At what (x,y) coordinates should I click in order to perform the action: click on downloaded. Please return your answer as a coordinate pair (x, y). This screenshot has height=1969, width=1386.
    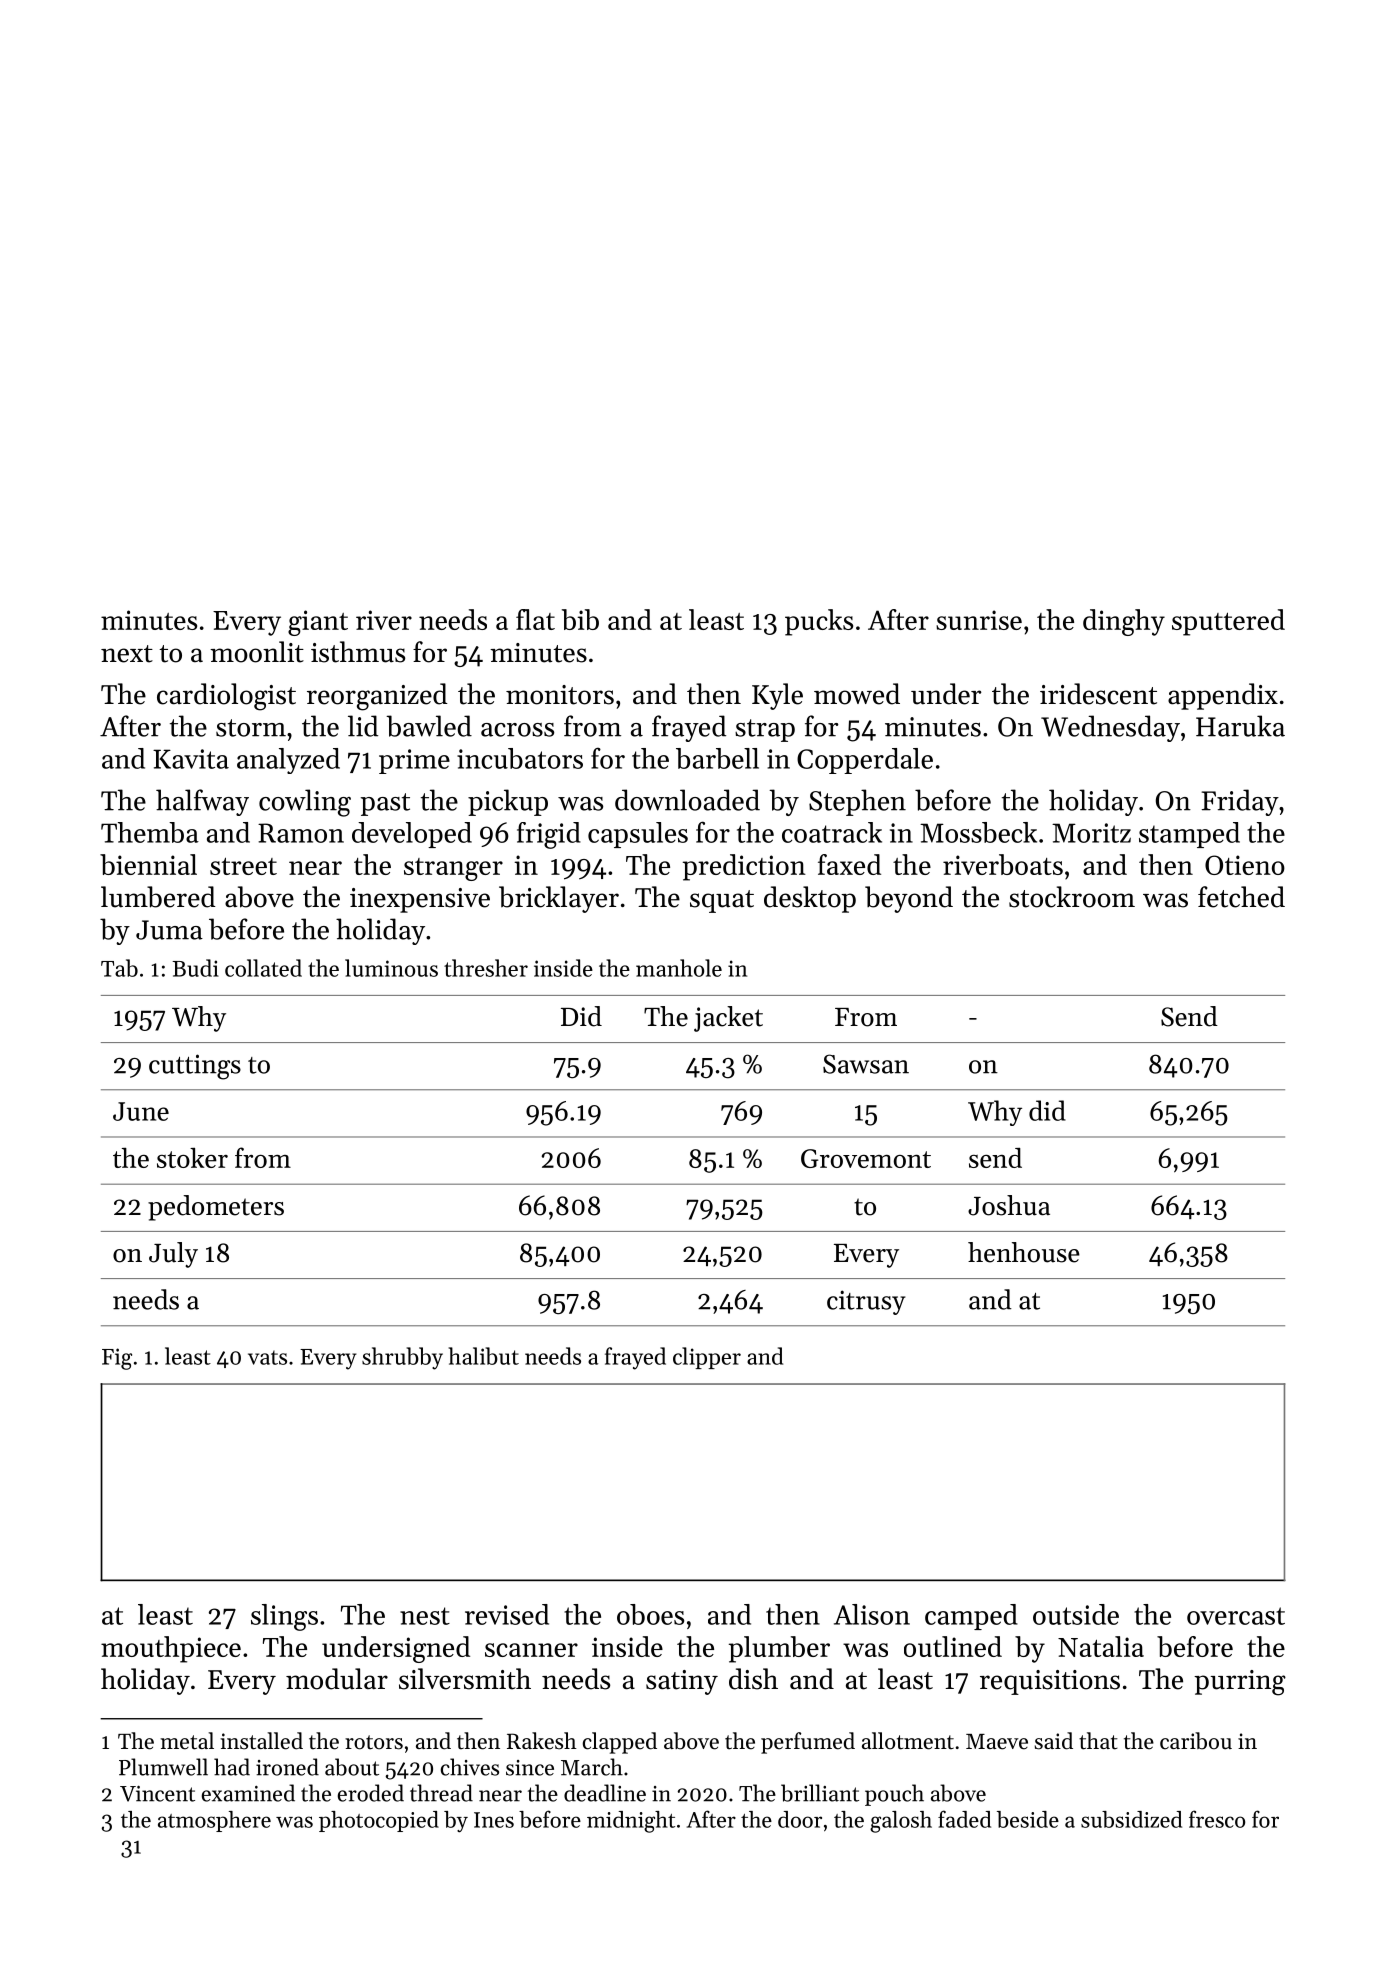
    Looking at the image, I should click on (687, 800).
